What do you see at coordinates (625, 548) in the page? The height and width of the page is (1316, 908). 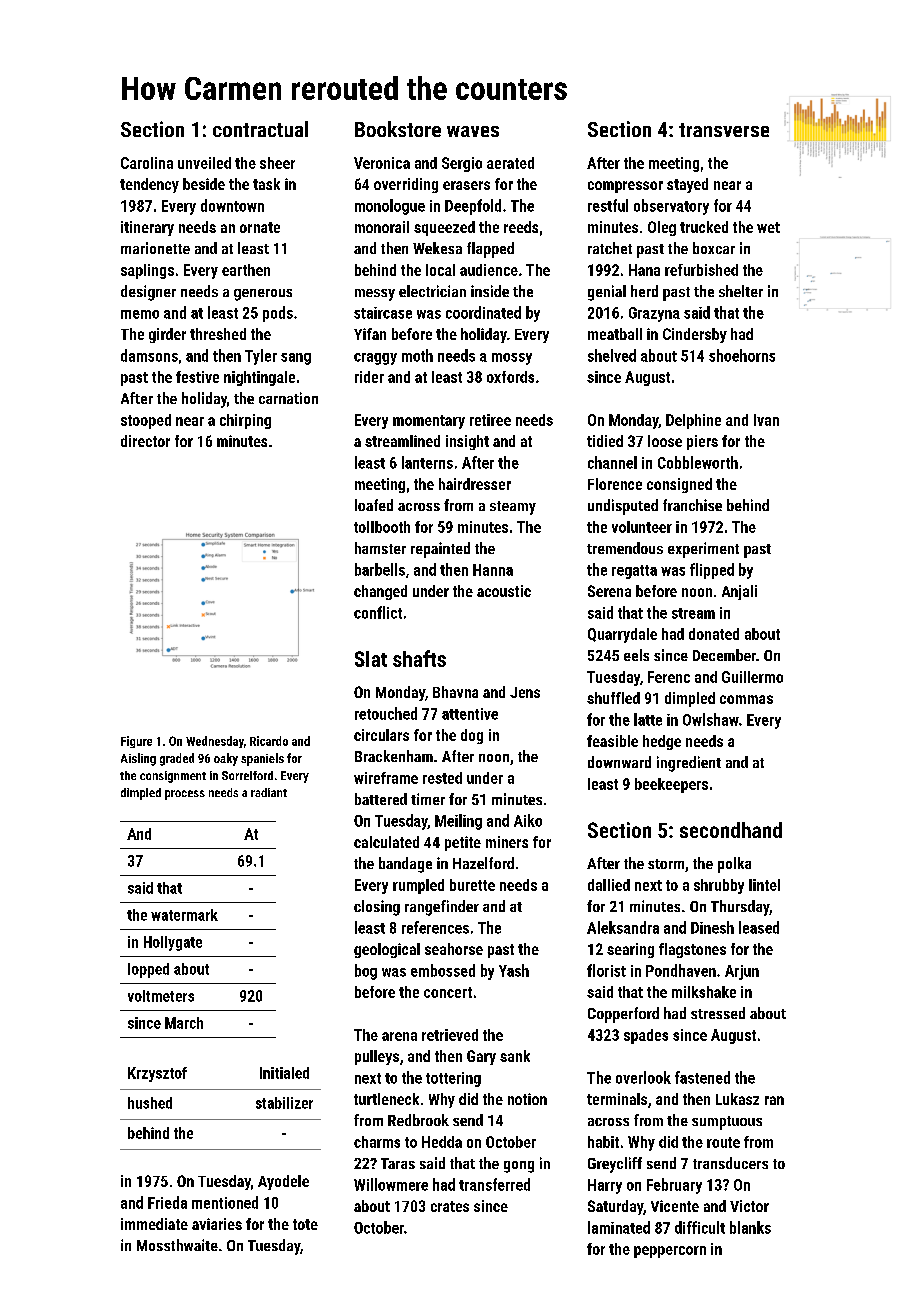 I see `tremendous` at bounding box center [625, 548].
